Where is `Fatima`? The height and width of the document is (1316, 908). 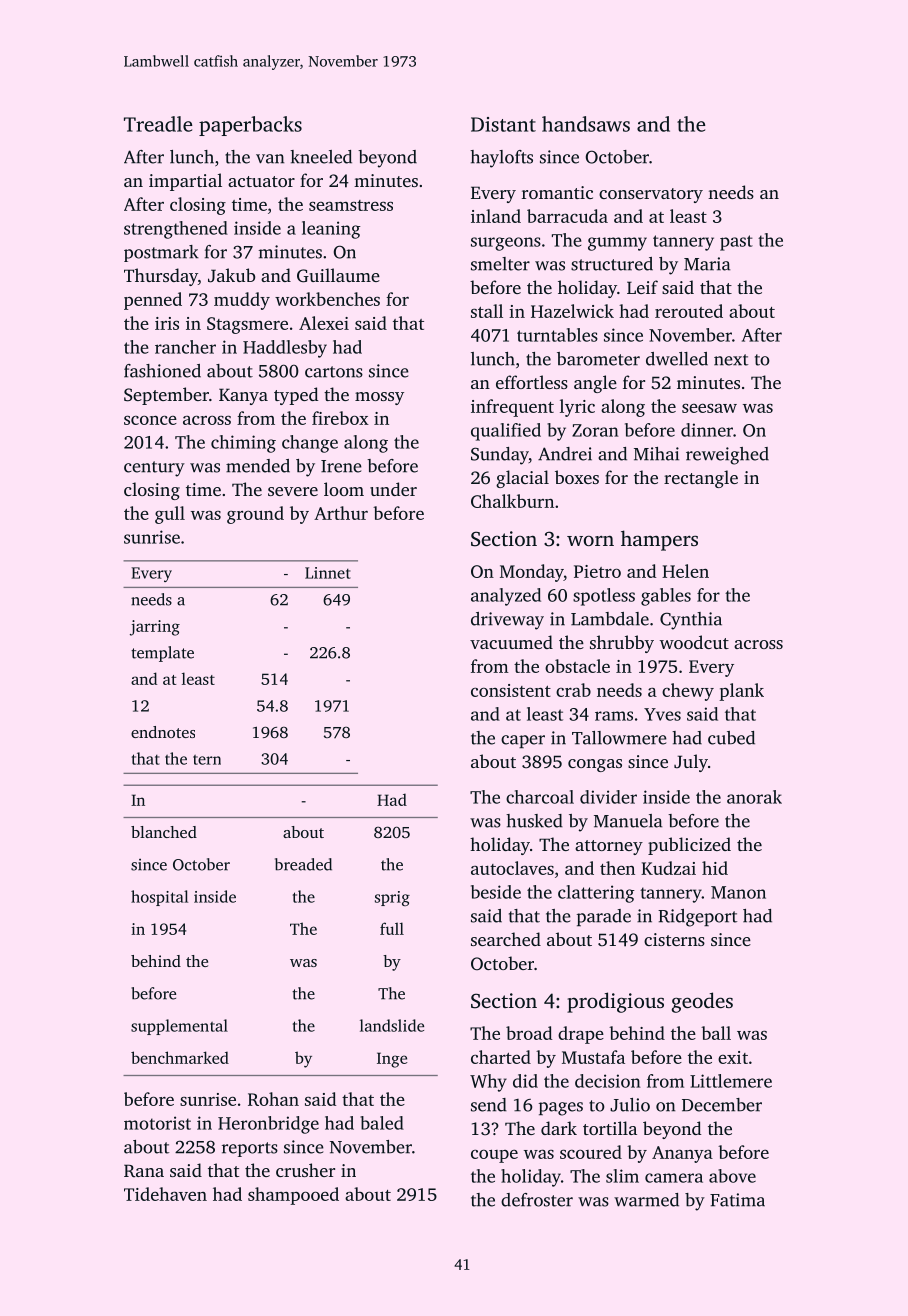 Fatima is located at coordinates (737, 1200).
